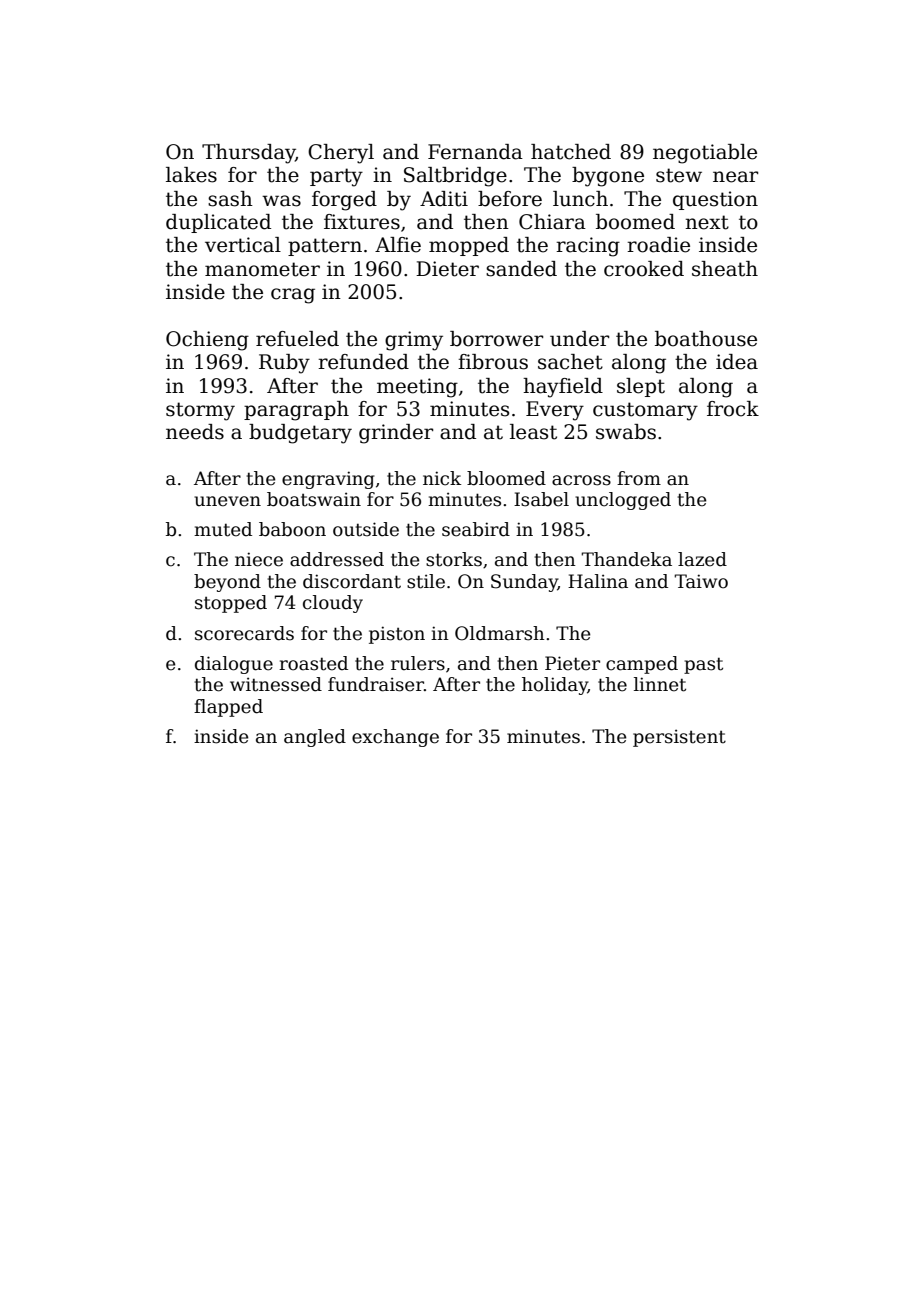 Image resolution: width=924 pixels, height=1311 pixels. I want to click on Thursday, so click(249, 154).
